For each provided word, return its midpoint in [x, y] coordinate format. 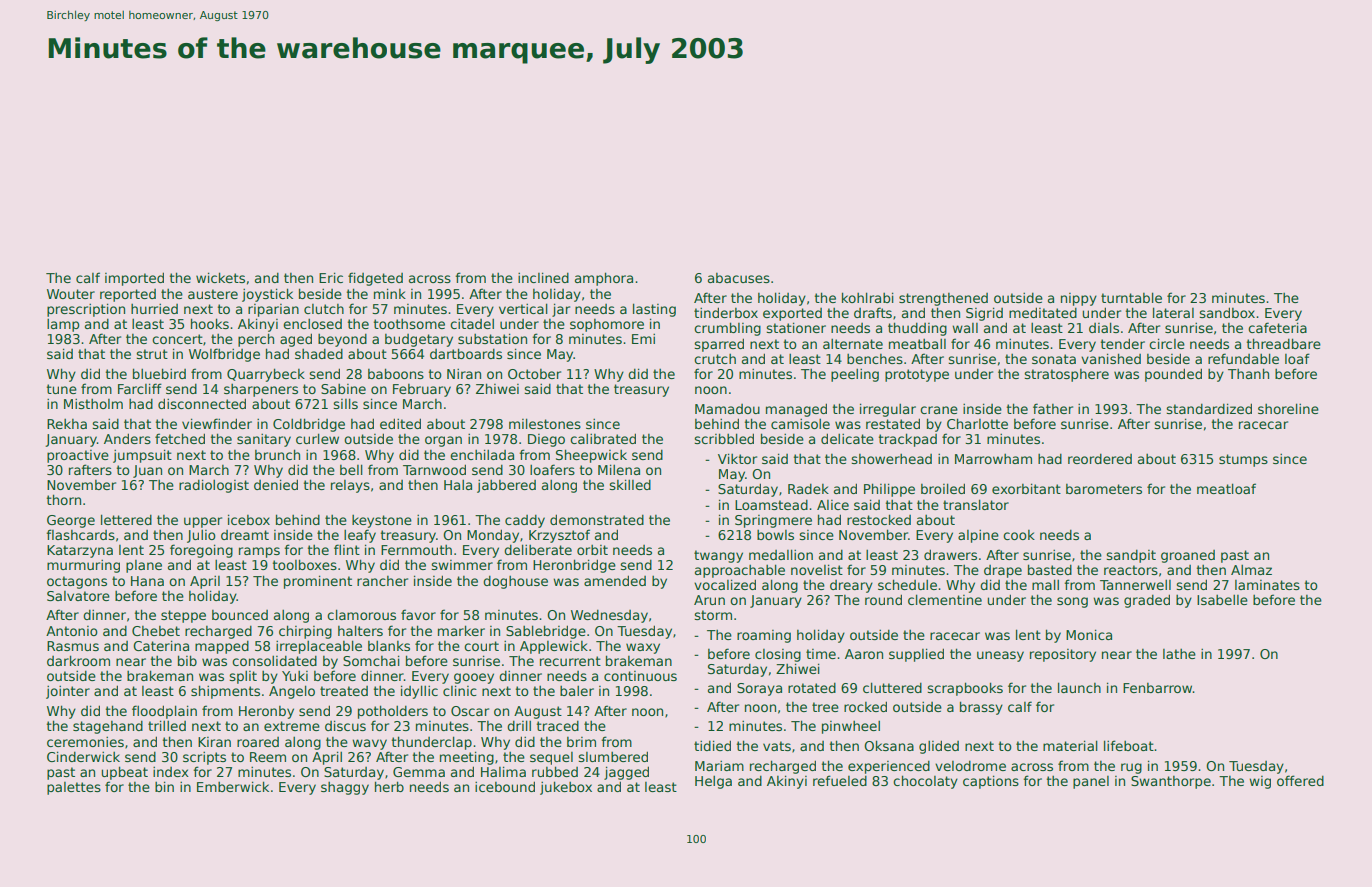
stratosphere [1066, 375]
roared [258, 742]
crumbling [727, 329]
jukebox [566, 788]
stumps [1243, 460]
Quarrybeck [266, 375]
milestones [545, 423]
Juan [147, 471]
